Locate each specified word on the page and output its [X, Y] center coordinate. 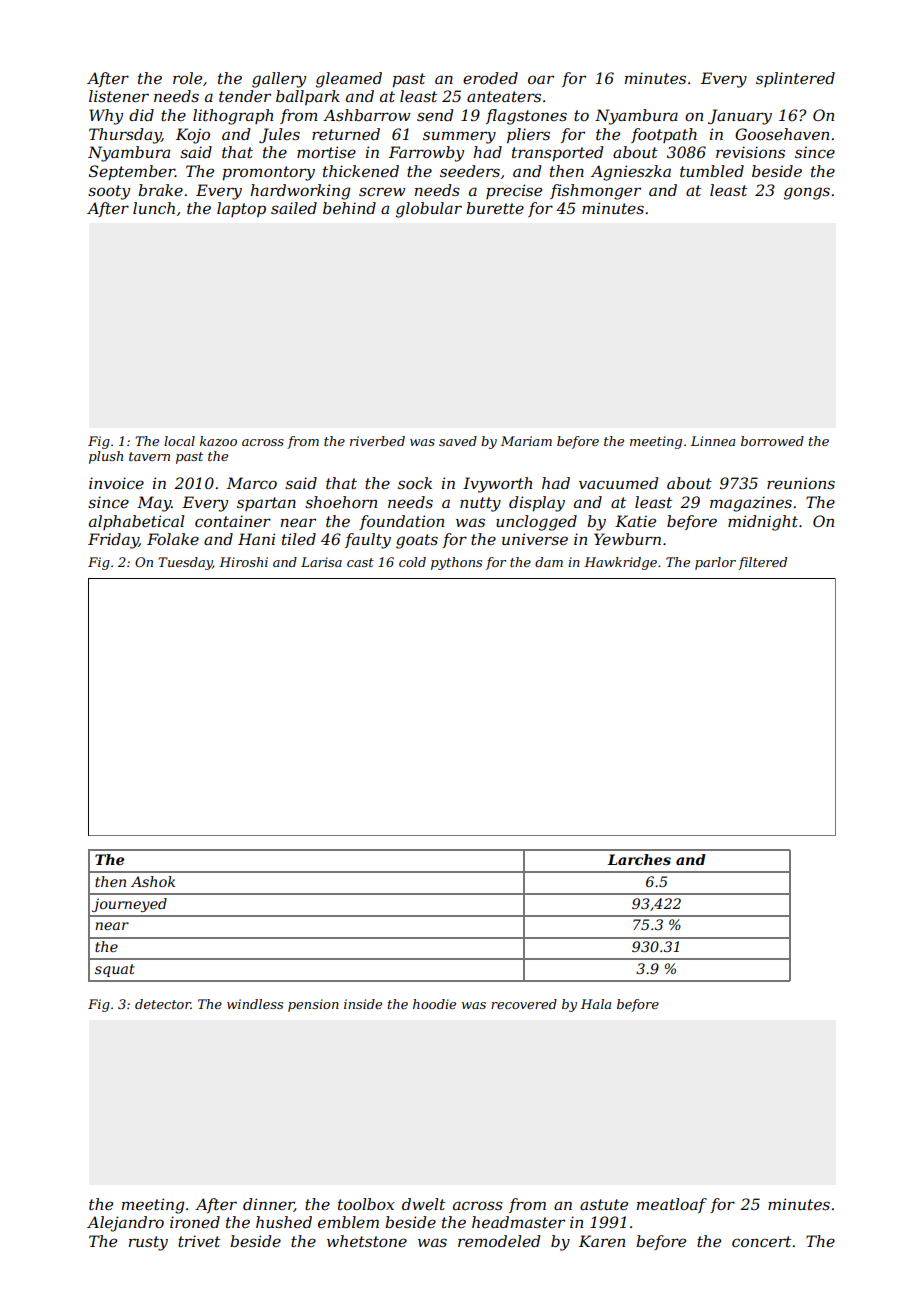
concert [761, 1241]
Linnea [713, 441]
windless [255, 1004]
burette [495, 208]
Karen [602, 1241]
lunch [154, 208]
